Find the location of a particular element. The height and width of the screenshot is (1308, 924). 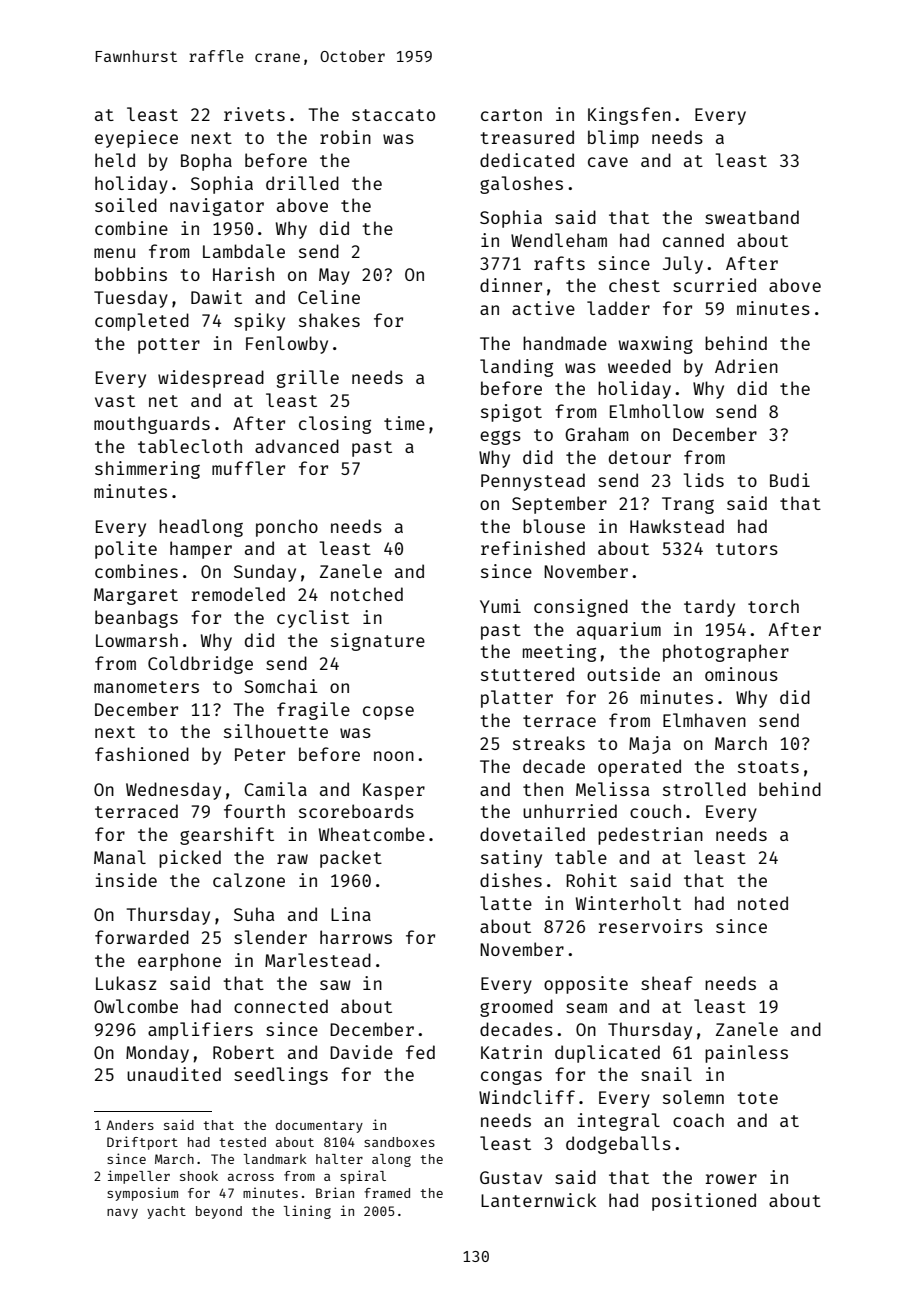

carton is located at coordinates (511, 115).
